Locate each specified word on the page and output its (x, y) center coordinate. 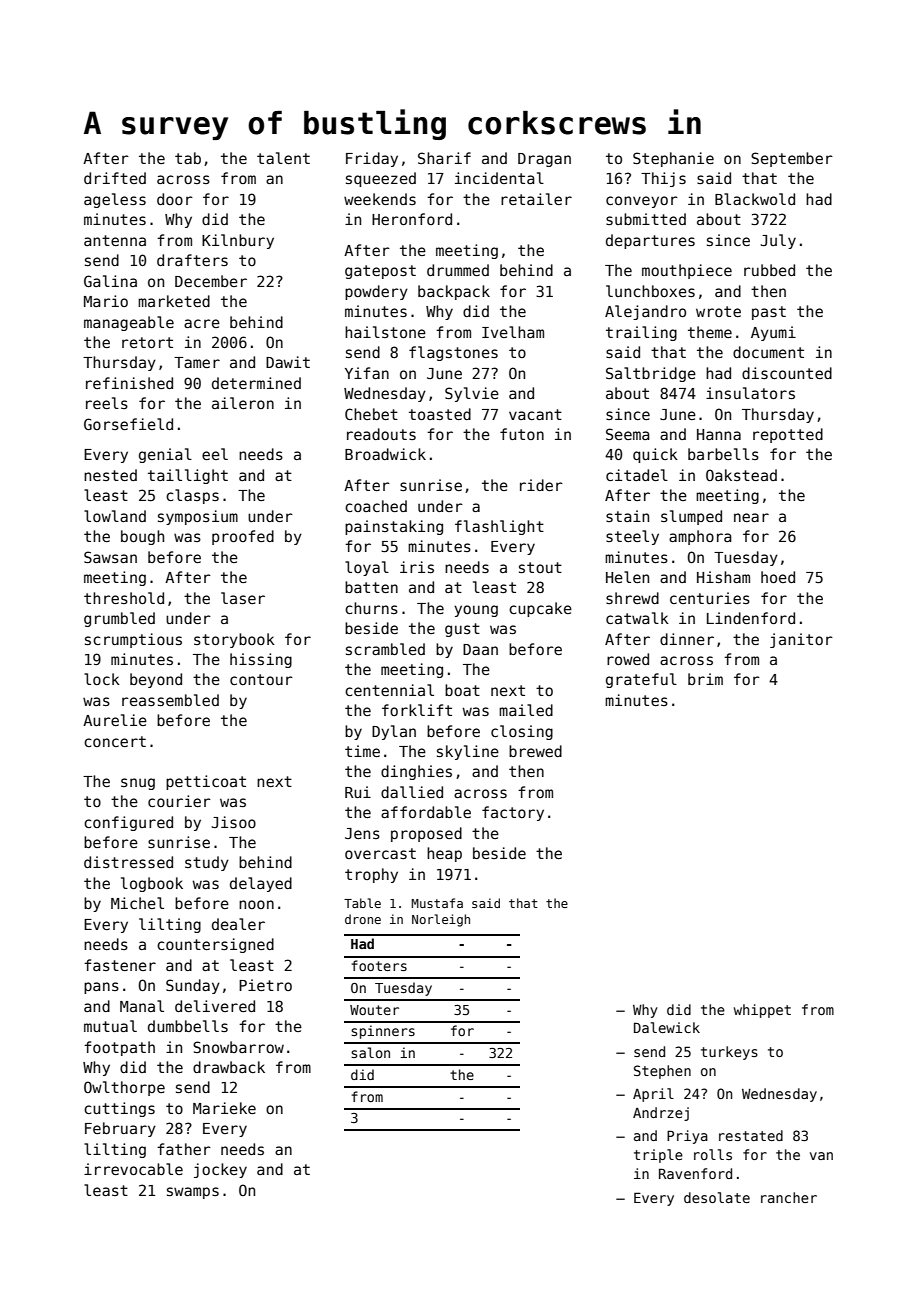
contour (261, 679)
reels (107, 403)
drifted (115, 178)
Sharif (444, 158)
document (768, 352)
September (792, 159)
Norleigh (441, 920)
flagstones (453, 353)
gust (462, 630)
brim (705, 679)
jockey (220, 1170)
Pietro (265, 985)
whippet (762, 1011)
